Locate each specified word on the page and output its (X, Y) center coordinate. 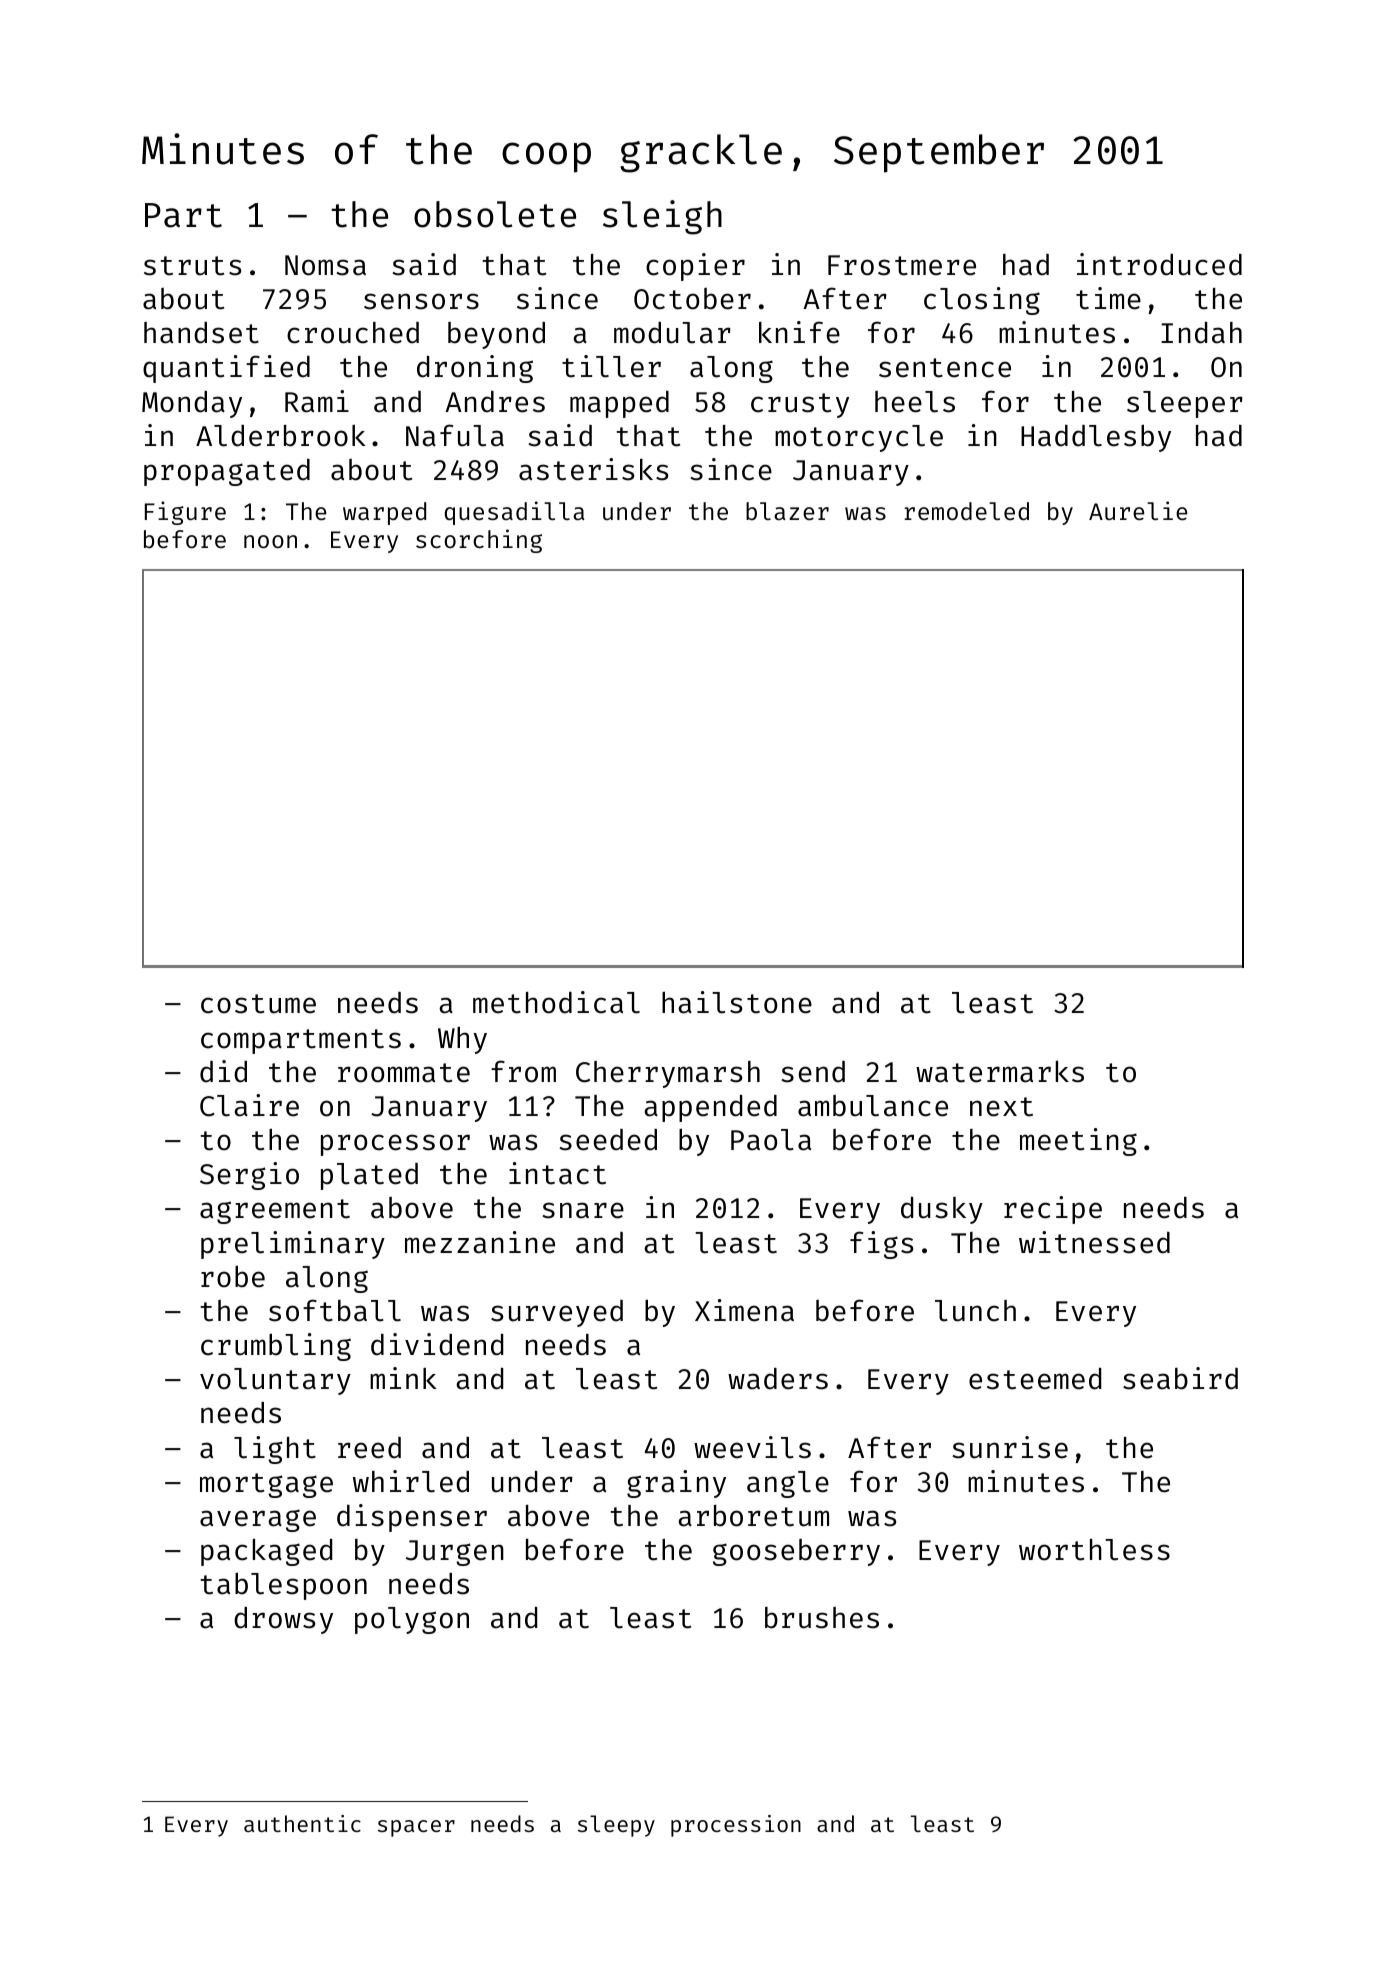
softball (335, 1310)
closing (982, 301)
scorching (479, 541)
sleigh (662, 217)
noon (270, 541)
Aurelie (1138, 510)
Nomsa (325, 265)
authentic (302, 1823)
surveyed (557, 1313)
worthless (1094, 1550)
